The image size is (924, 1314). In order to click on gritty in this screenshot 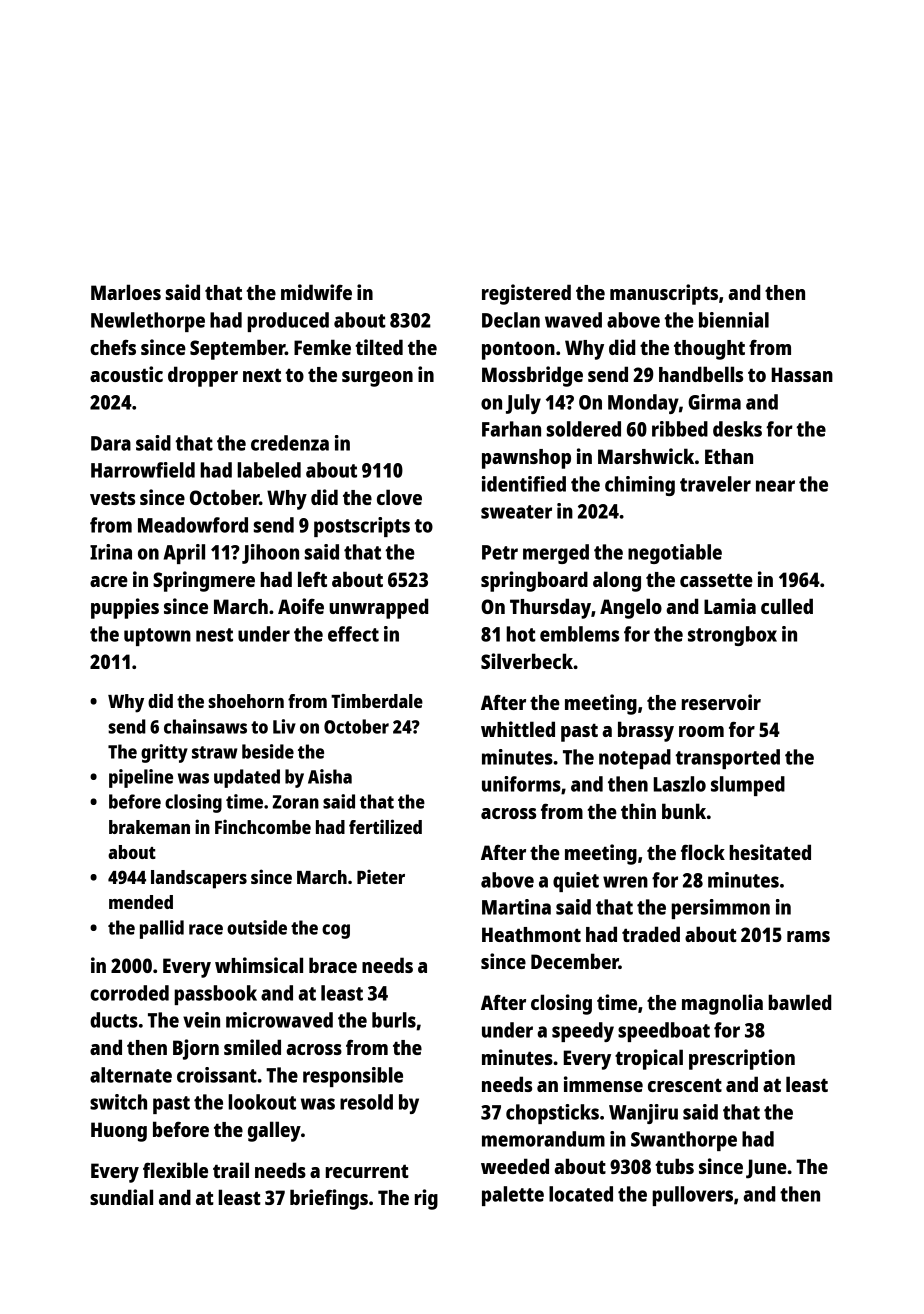, I will do `click(164, 753)`.
